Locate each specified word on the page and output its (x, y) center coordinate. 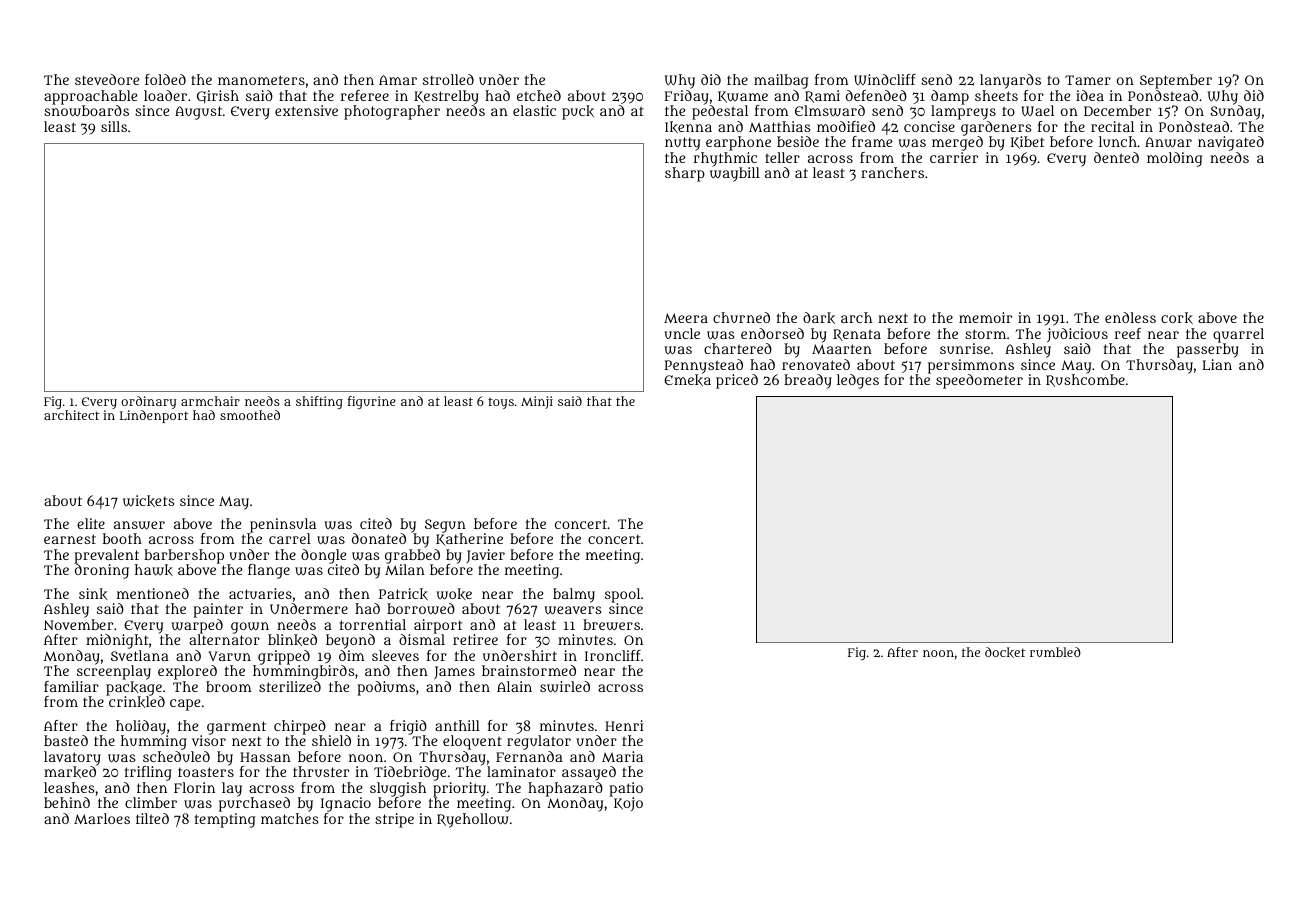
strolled (448, 79)
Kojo (628, 804)
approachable (90, 97)
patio (626, 789)
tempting (225, 820)
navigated (1231, 143)
